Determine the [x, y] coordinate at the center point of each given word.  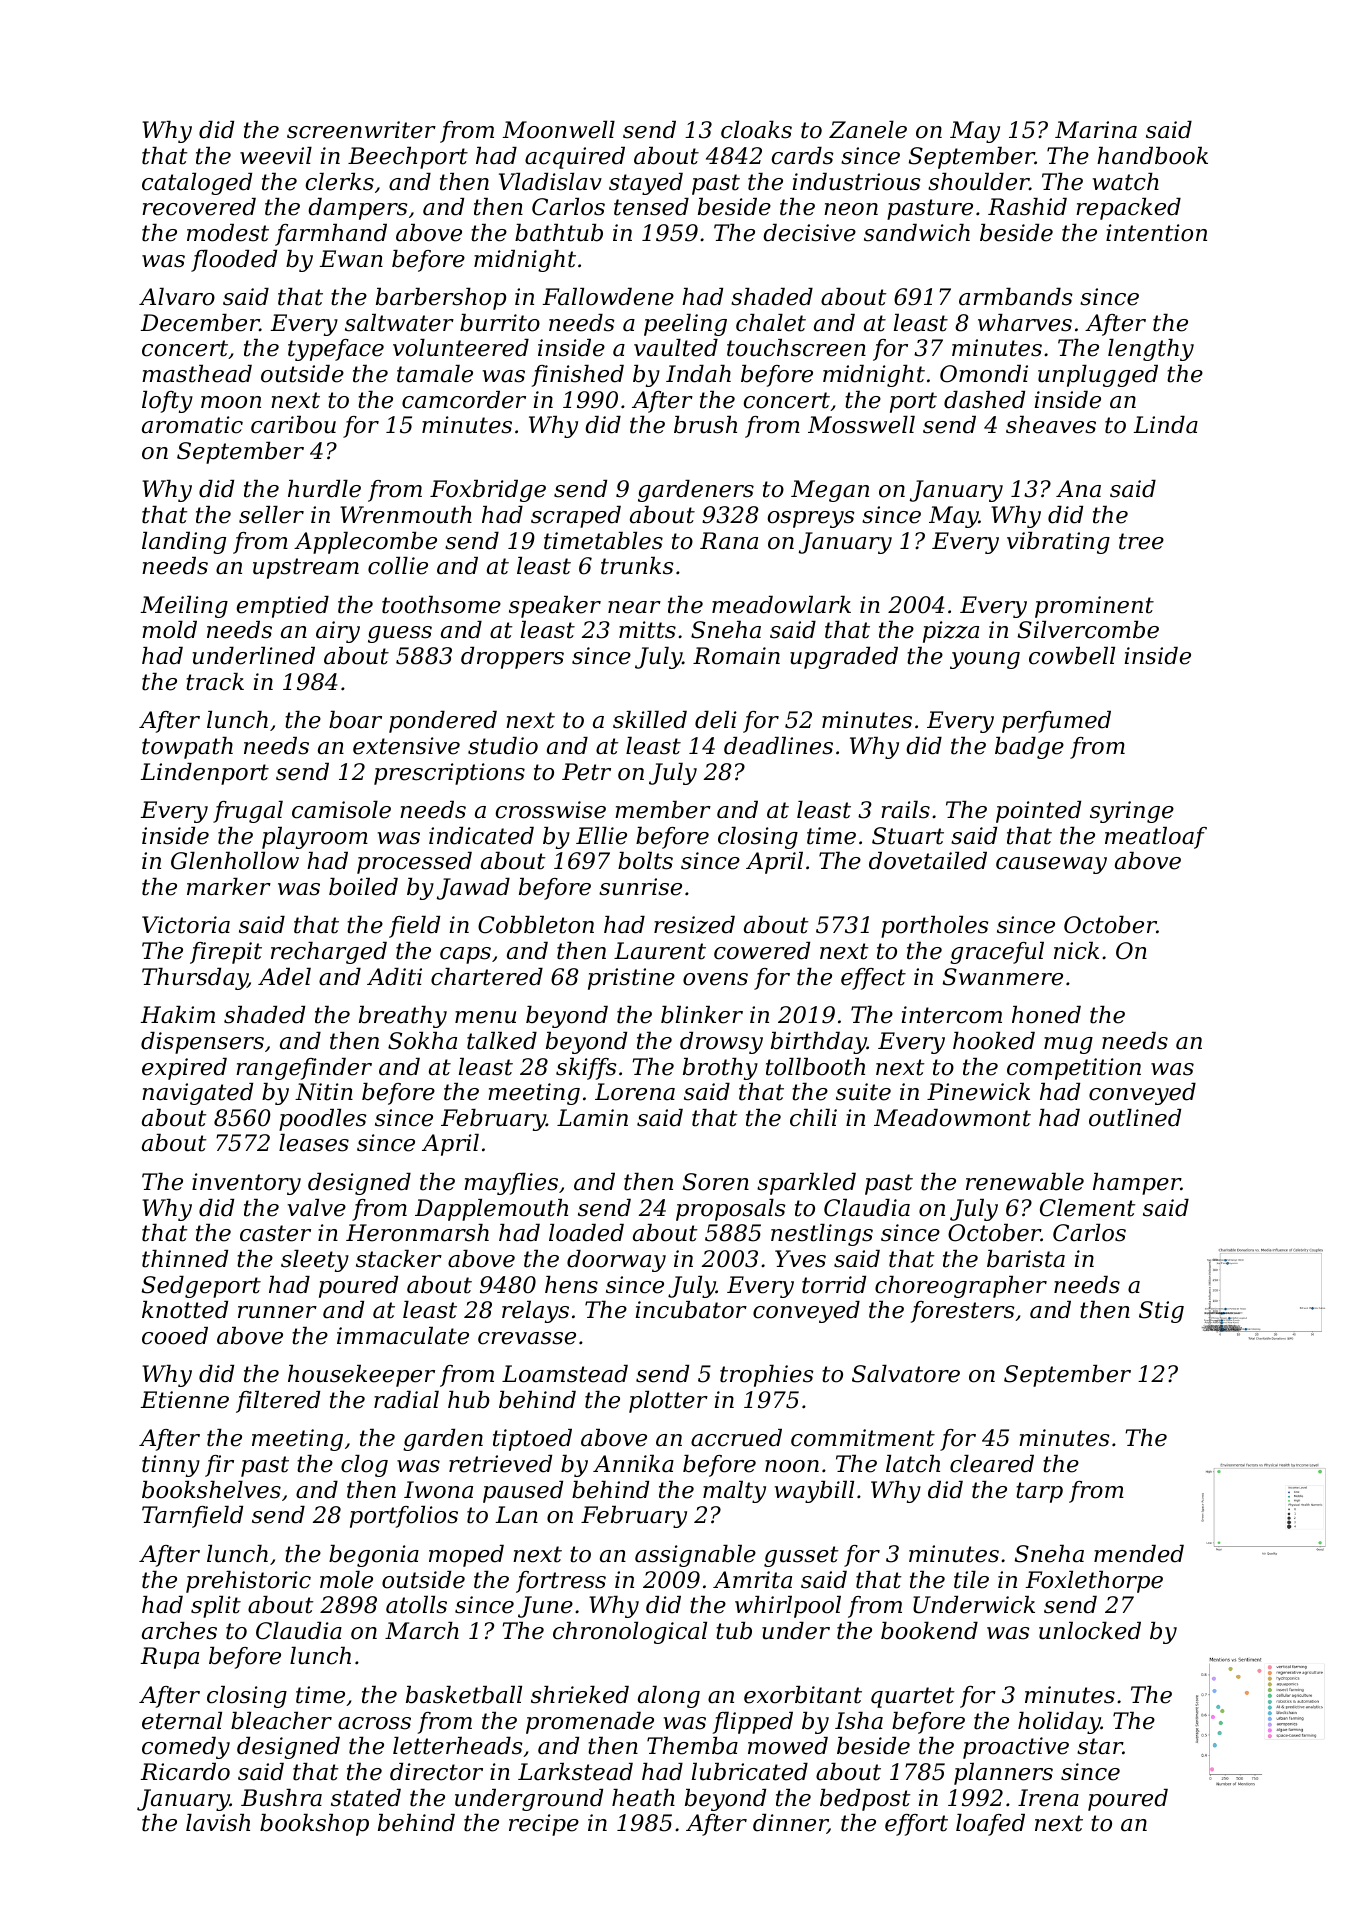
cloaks [756, 130]
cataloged [197, 184]
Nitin [324, 1092]
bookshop [314, 1825]
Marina [1096, 130]
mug [1068, 1045]
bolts [645, 861]
